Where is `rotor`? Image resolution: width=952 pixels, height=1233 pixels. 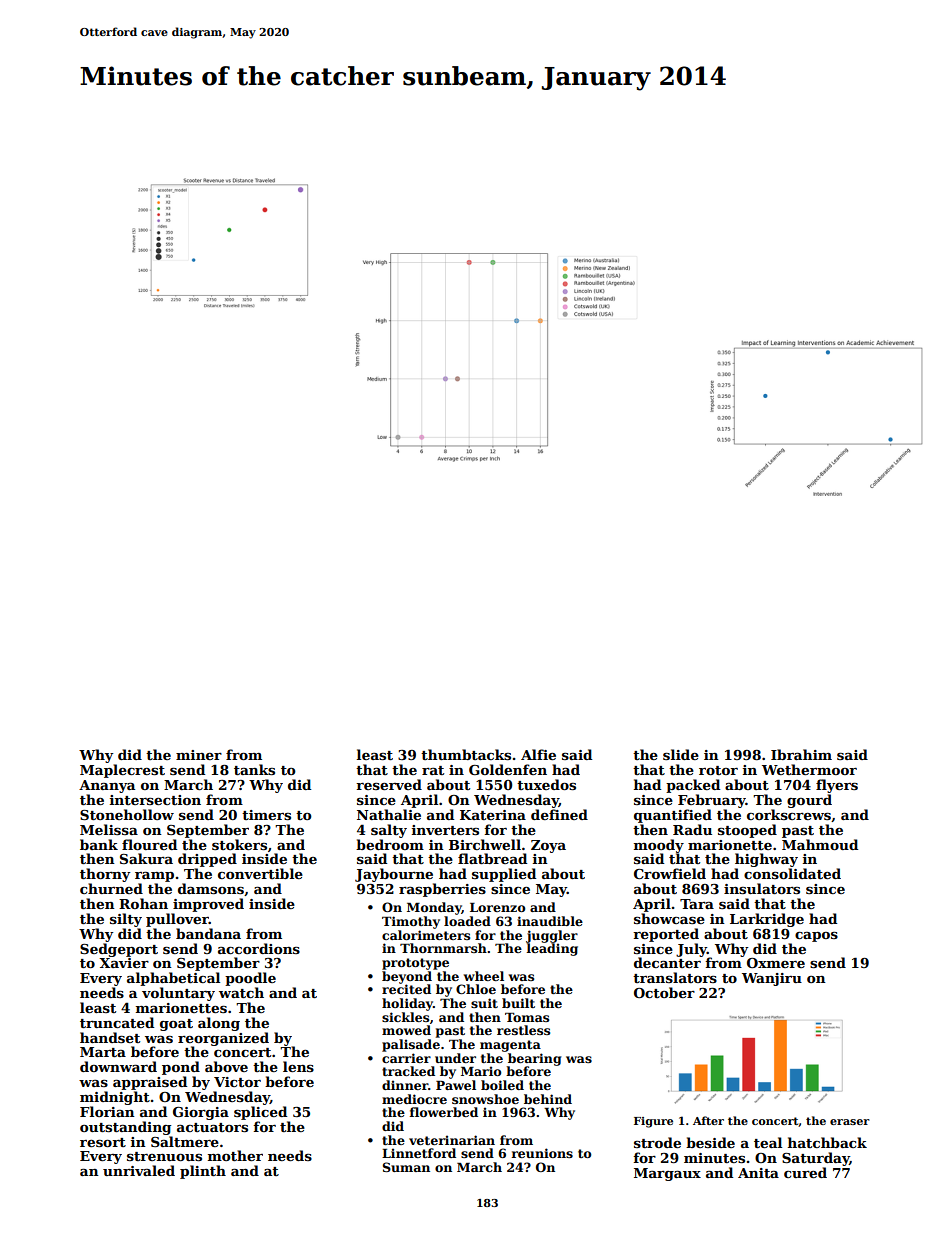
rotor is located at coordinates (718, 770).
